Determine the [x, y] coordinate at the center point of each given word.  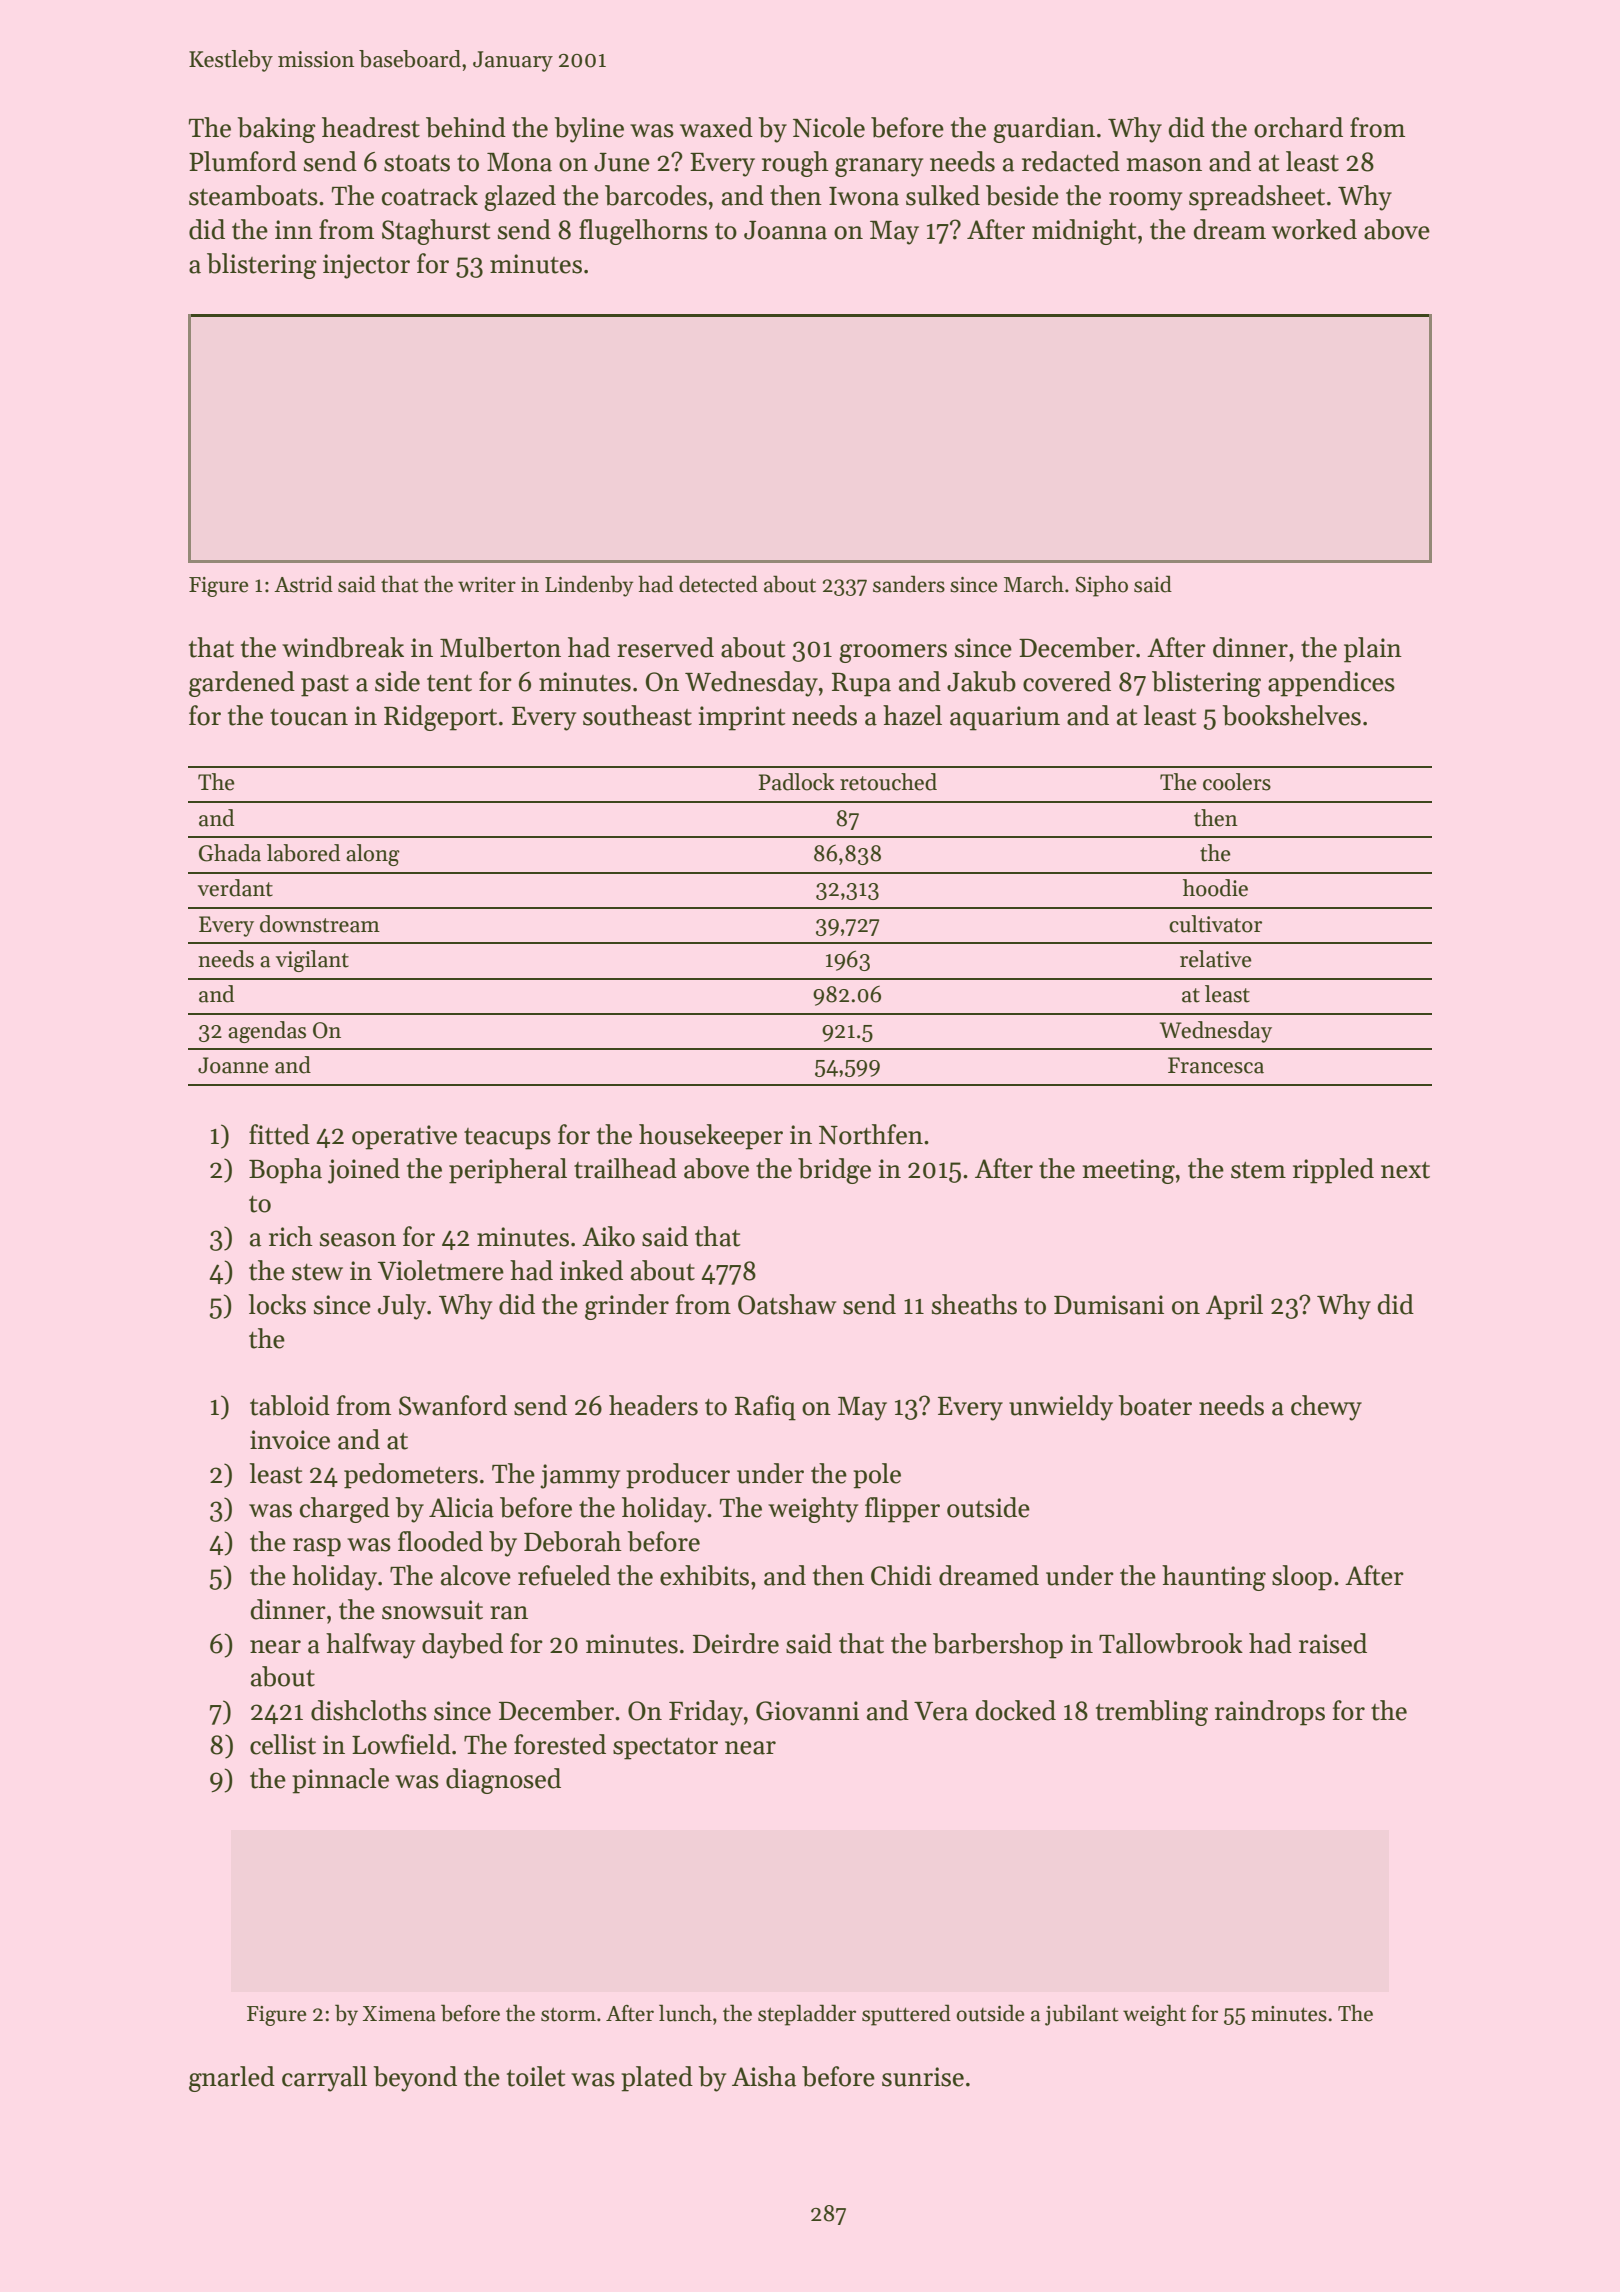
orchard [1298, 127]
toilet [536, 2076]
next [1405, 1170]
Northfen [871, 1134]
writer [487, 585]
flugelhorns [643, 232]
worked [1314, 229]
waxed [716, 127]
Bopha [285, 1171]
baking [276, 130]
